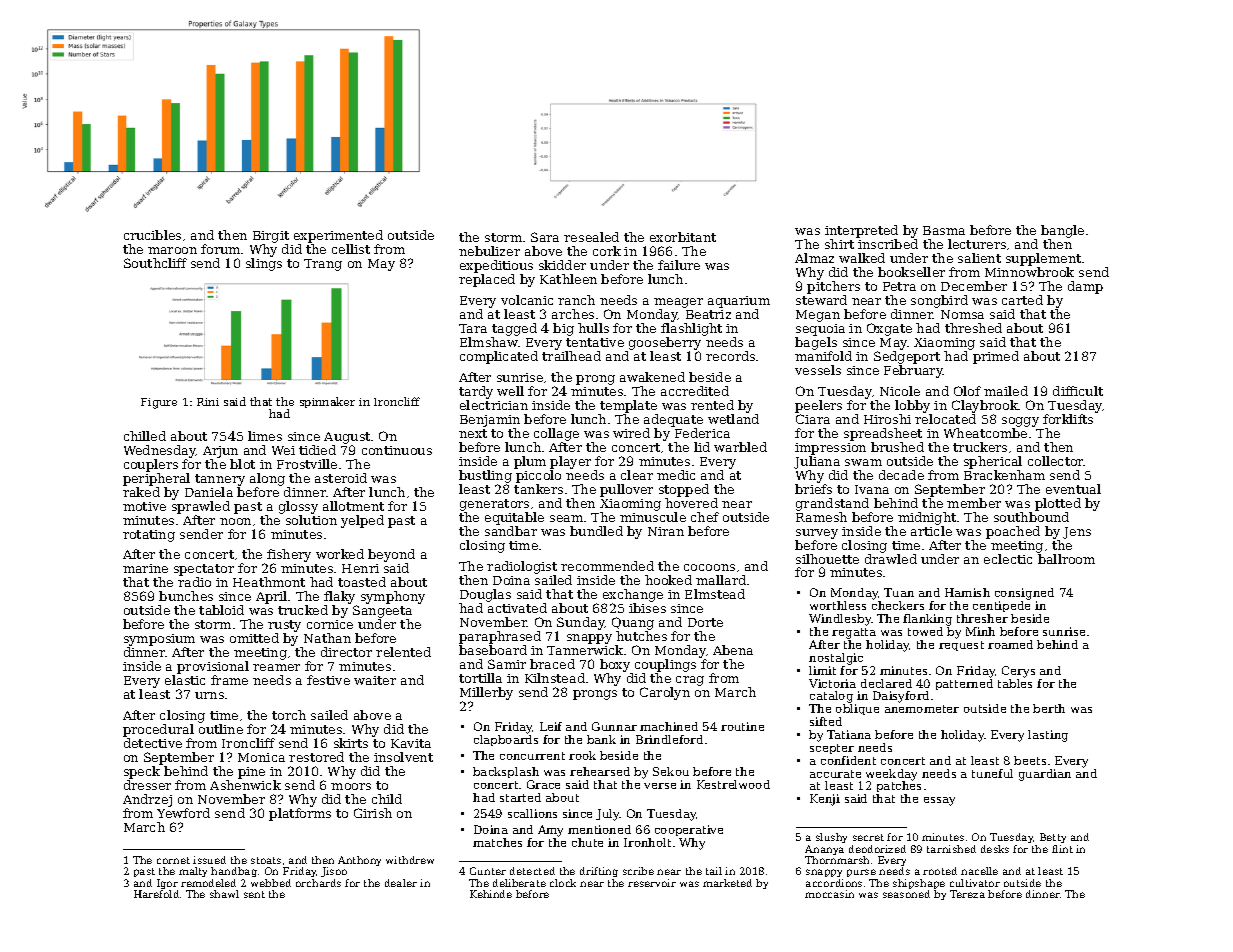  I want to click on flaky, so click(339, 597).
